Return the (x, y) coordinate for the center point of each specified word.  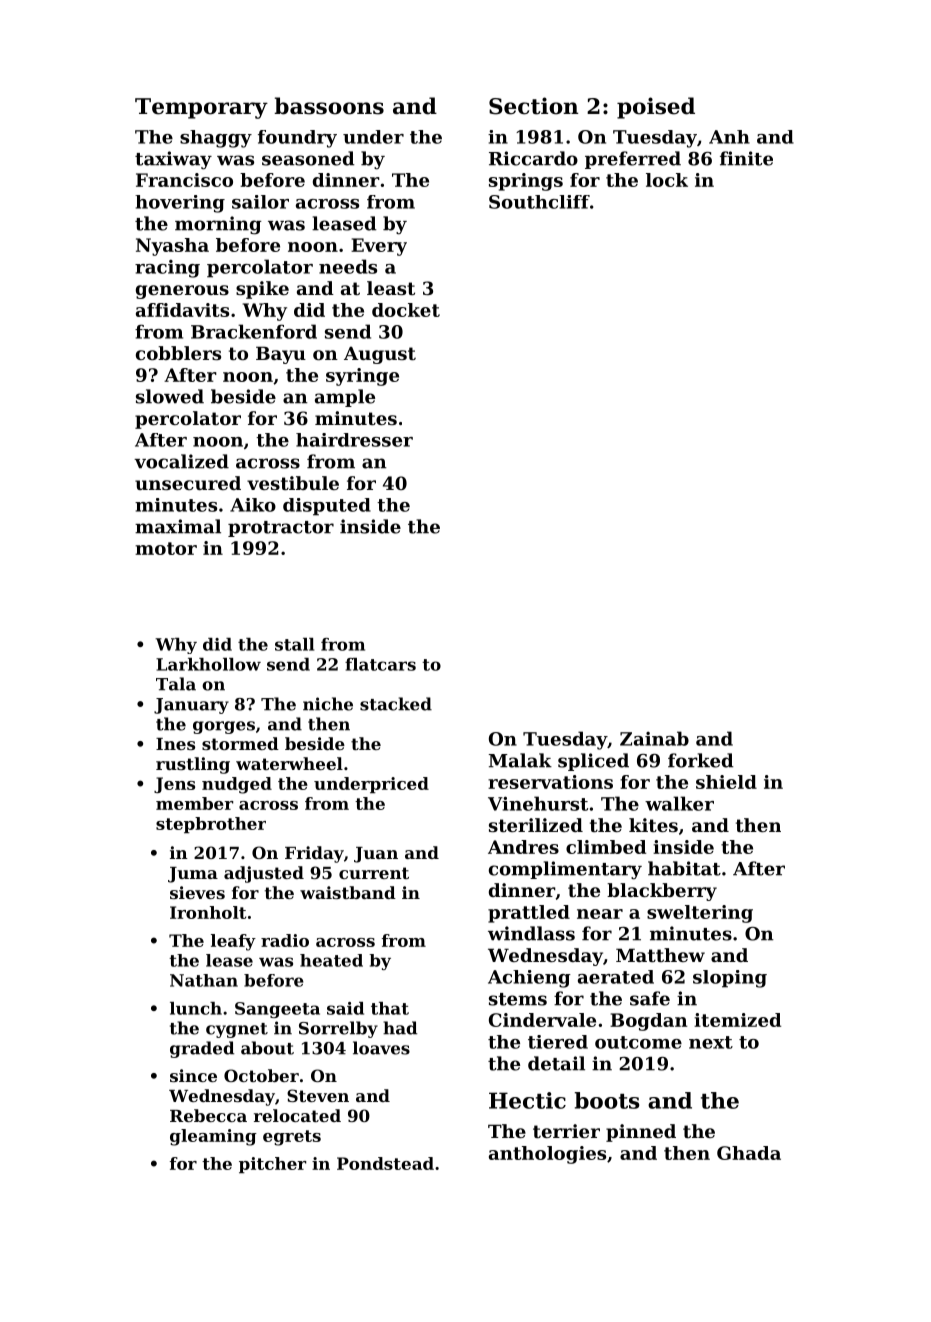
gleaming (213, 1137)
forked (700, 760)
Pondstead (385, 1163)
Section (533, 106)
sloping (730, 979)
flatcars (380, 664)
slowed (170, 396)
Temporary (201, 108)
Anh (729, 137)
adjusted (264, 874)
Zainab (654, 738)
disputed (327, 507)
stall (294, 644)
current (374, 873)
